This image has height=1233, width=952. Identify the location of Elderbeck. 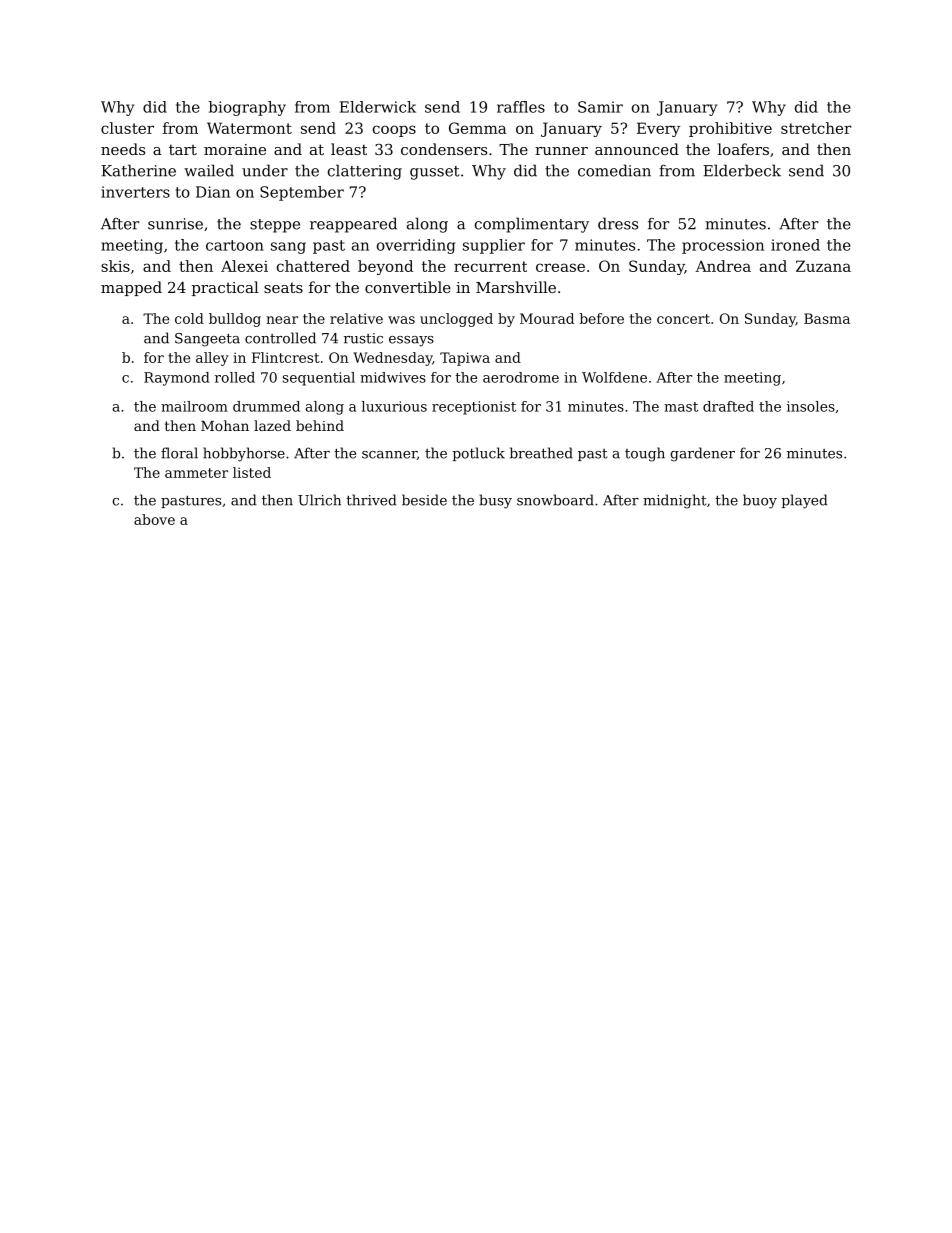
(742, 170).
